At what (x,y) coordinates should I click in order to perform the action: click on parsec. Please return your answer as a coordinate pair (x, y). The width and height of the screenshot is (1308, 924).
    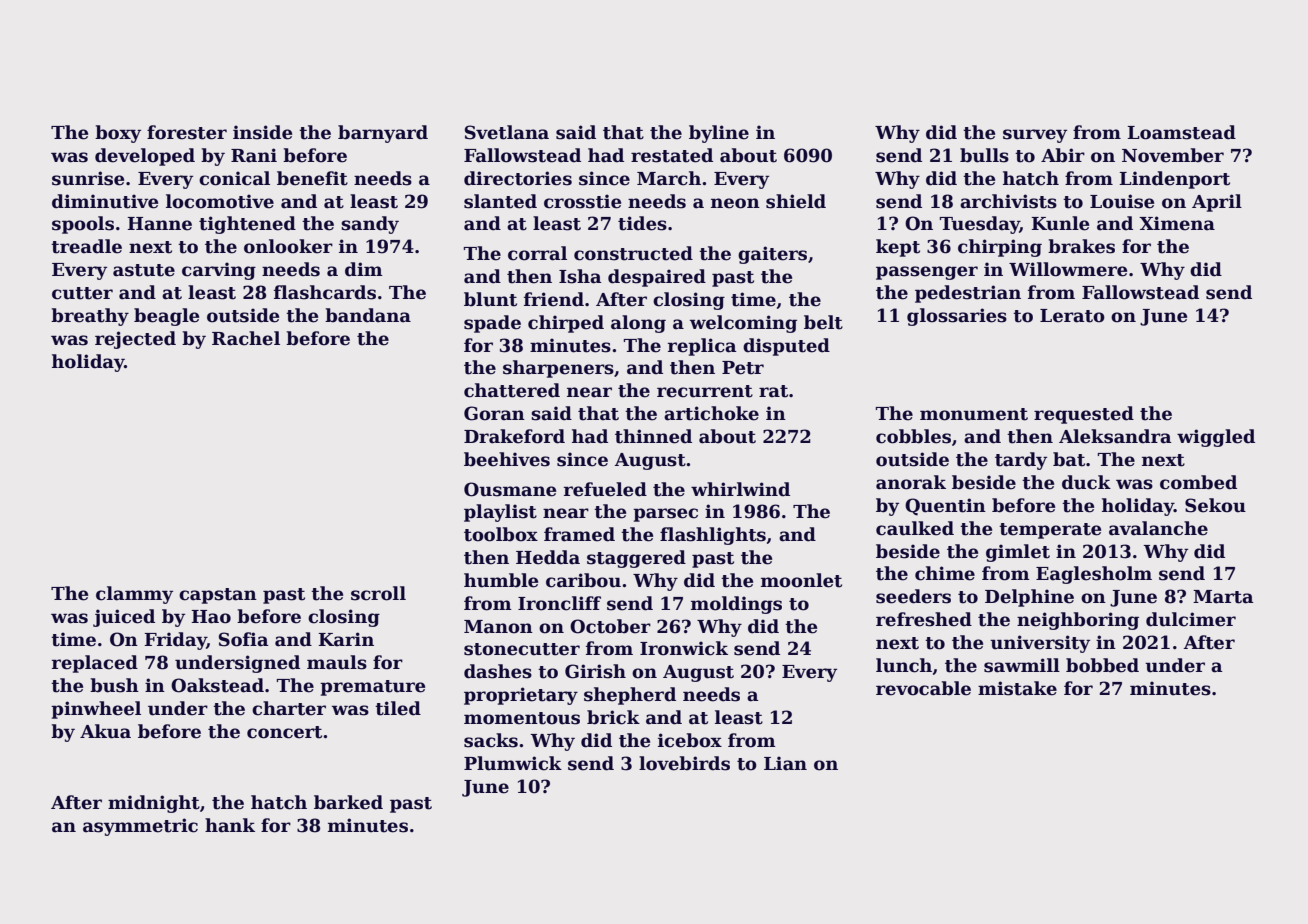
    Looking at the image, I should click on (665, 515).
